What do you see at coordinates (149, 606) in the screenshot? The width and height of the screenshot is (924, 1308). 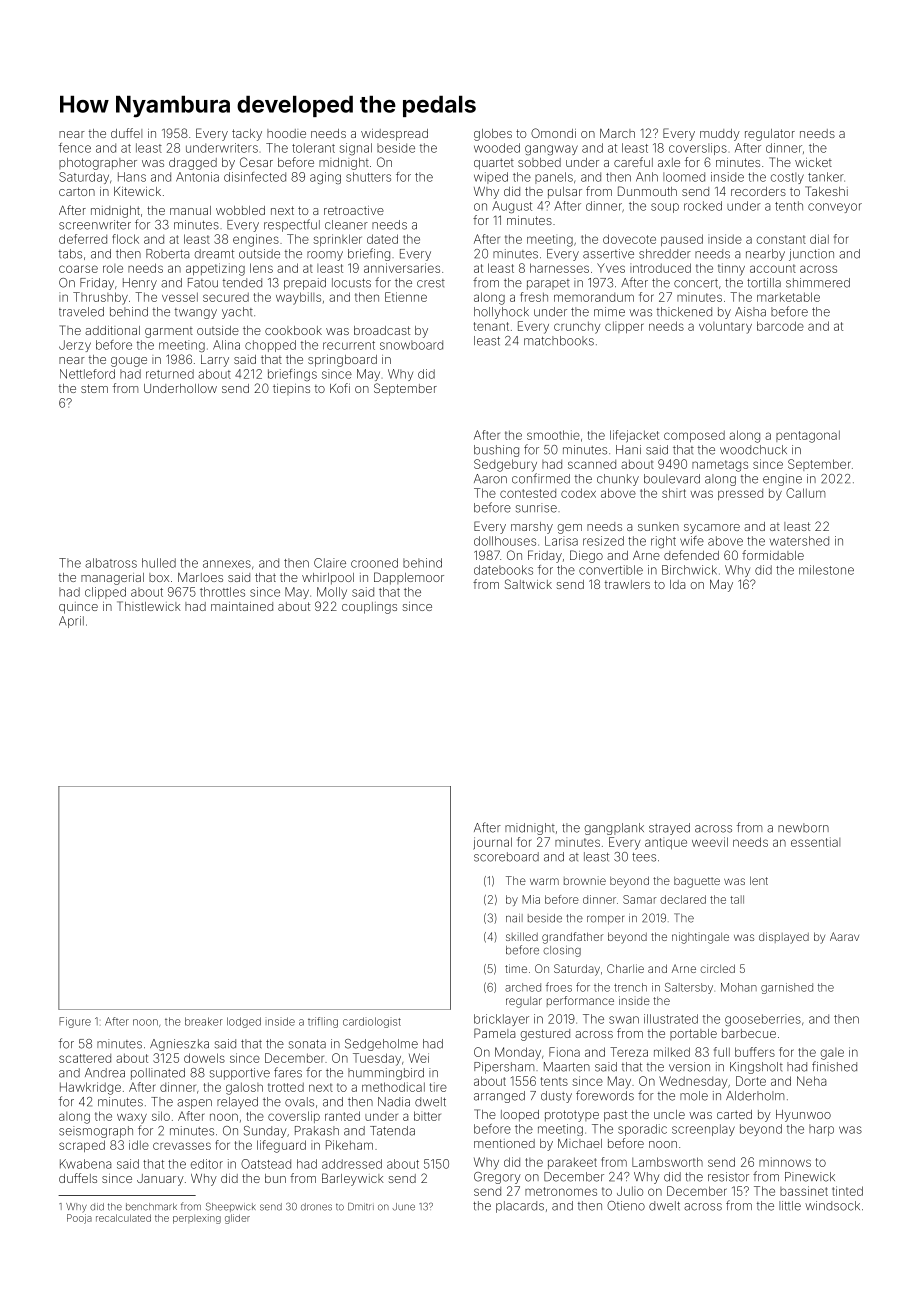 I see `Thistlewick` at bounding box center [149, 606].
